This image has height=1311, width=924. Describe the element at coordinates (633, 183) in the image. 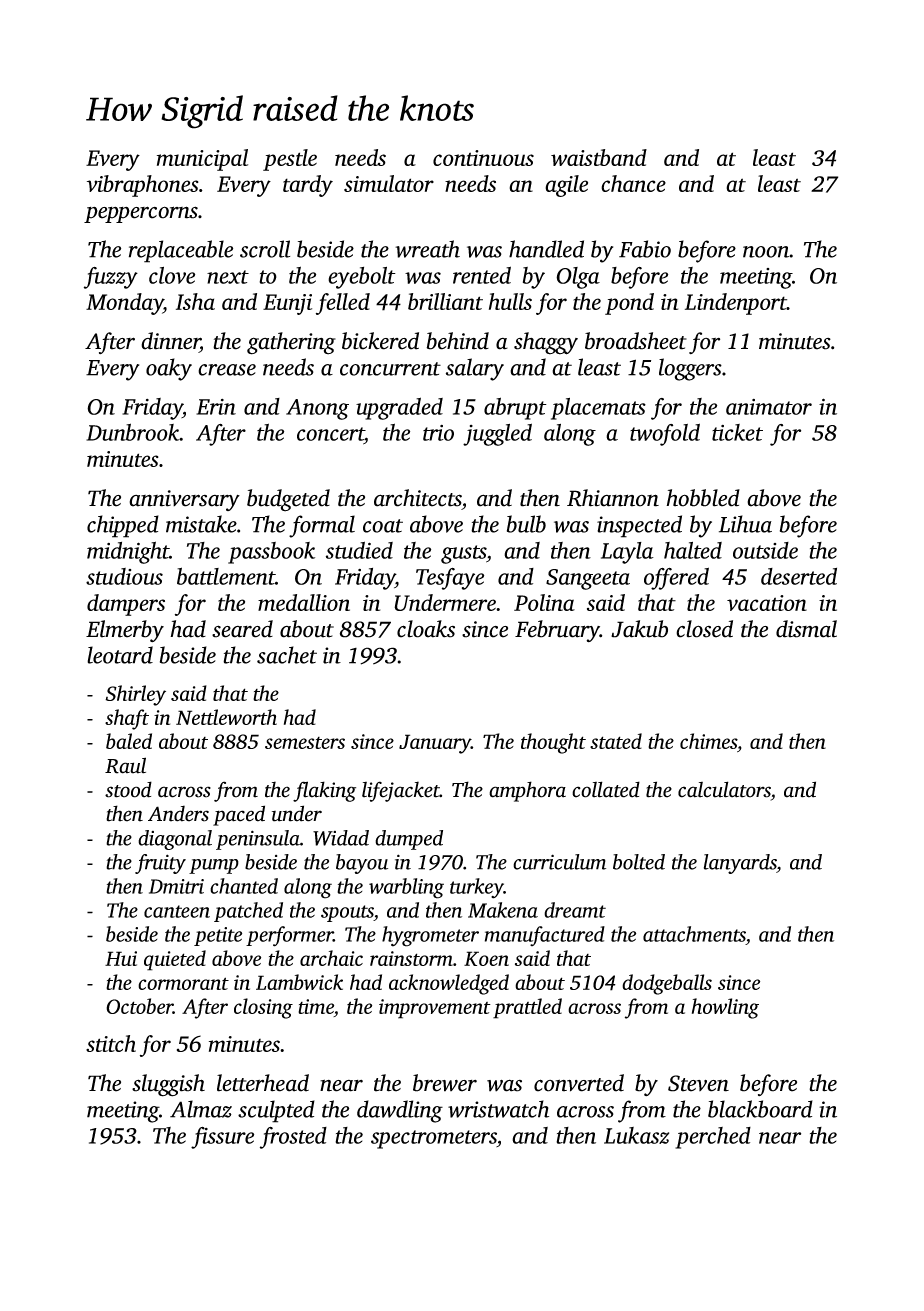

I see `chance` at that location.
